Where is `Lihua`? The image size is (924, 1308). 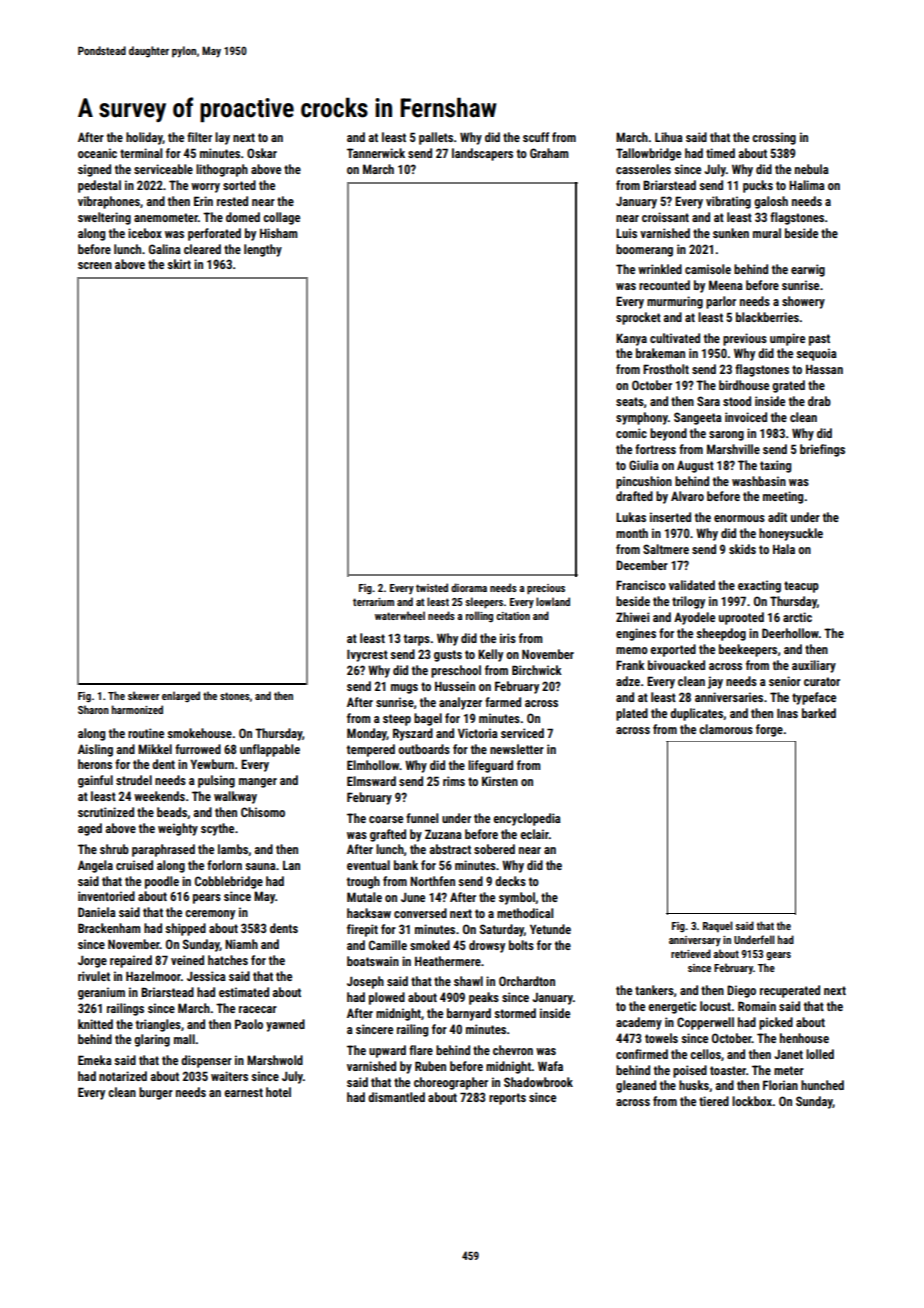 Lihua is located at coordinates (669, 137).
